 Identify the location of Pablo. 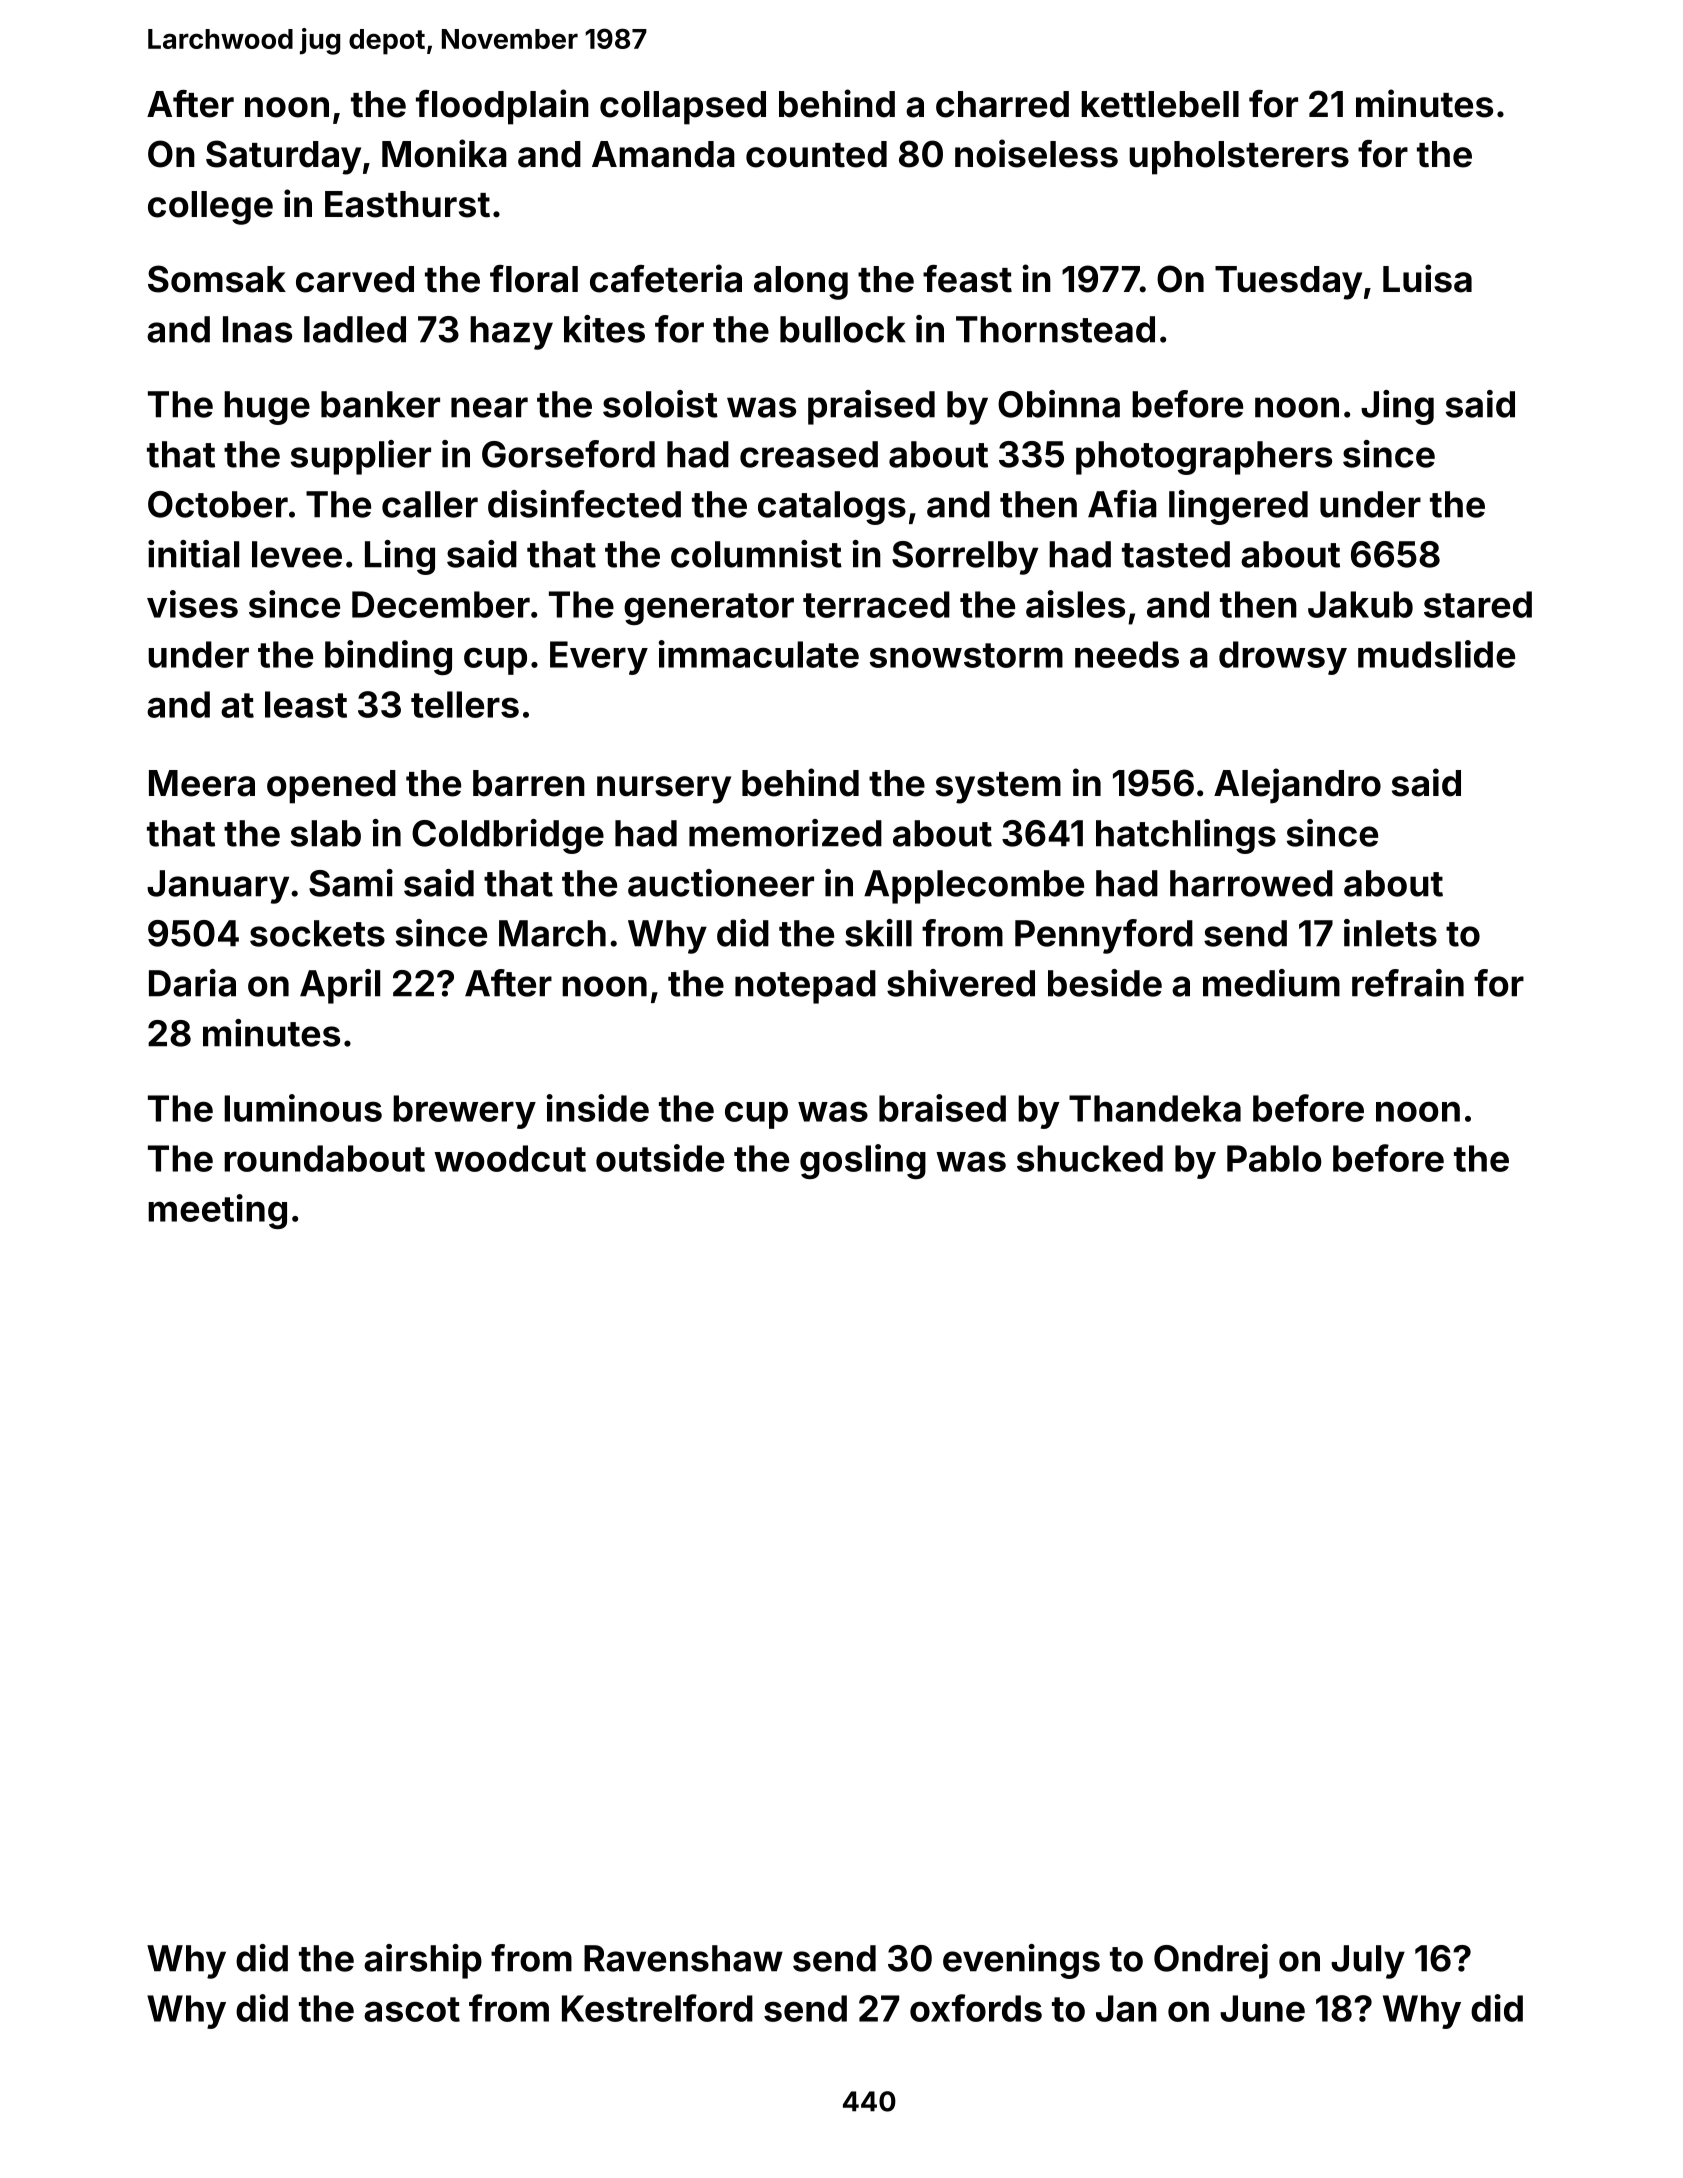
(1274, 1158).
